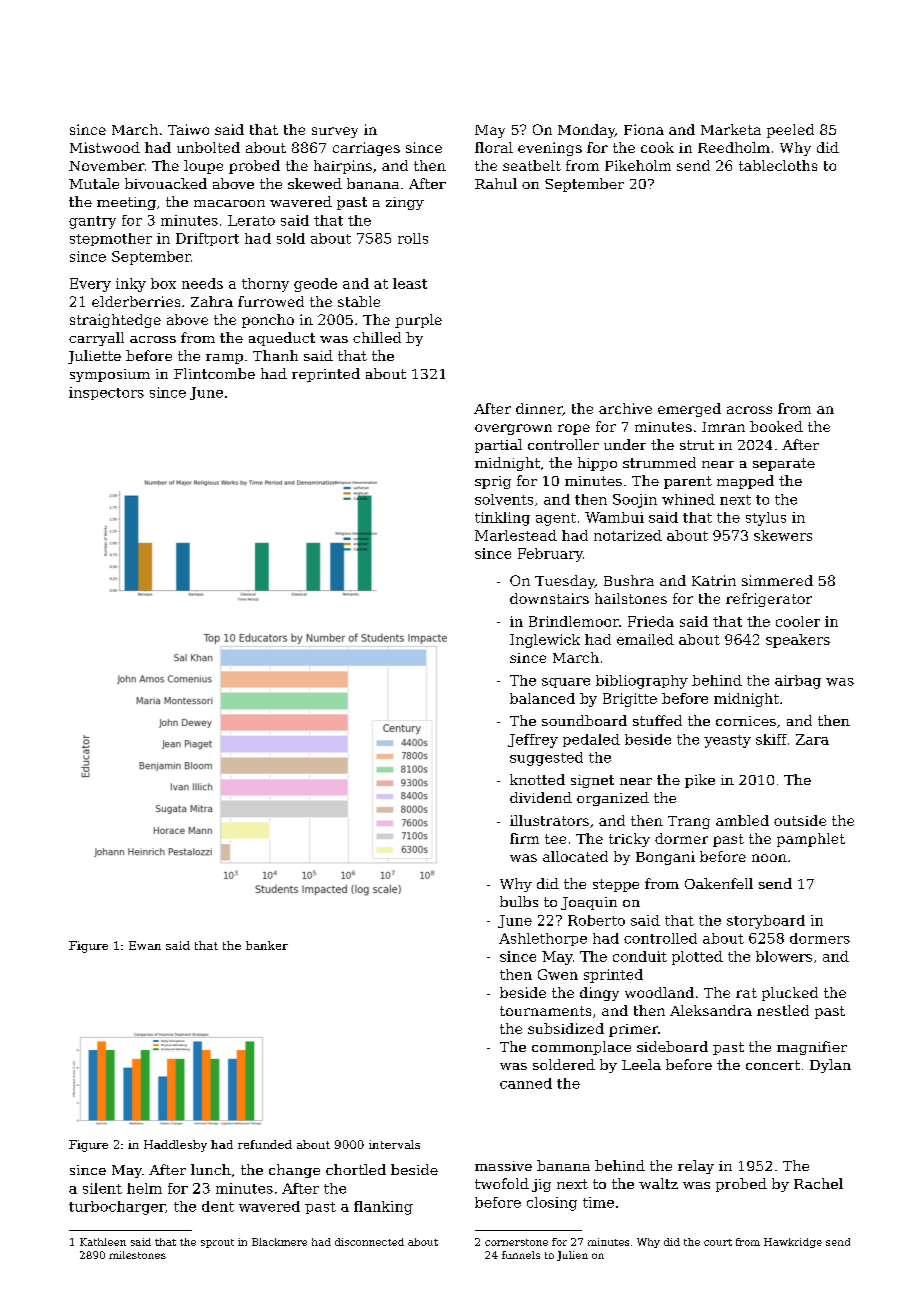 Image resolution: width=924 pixels, height=1308 pixels. Describe the element at coordinates (405, 203) in the screenshot. I see `zingy` at that location.
